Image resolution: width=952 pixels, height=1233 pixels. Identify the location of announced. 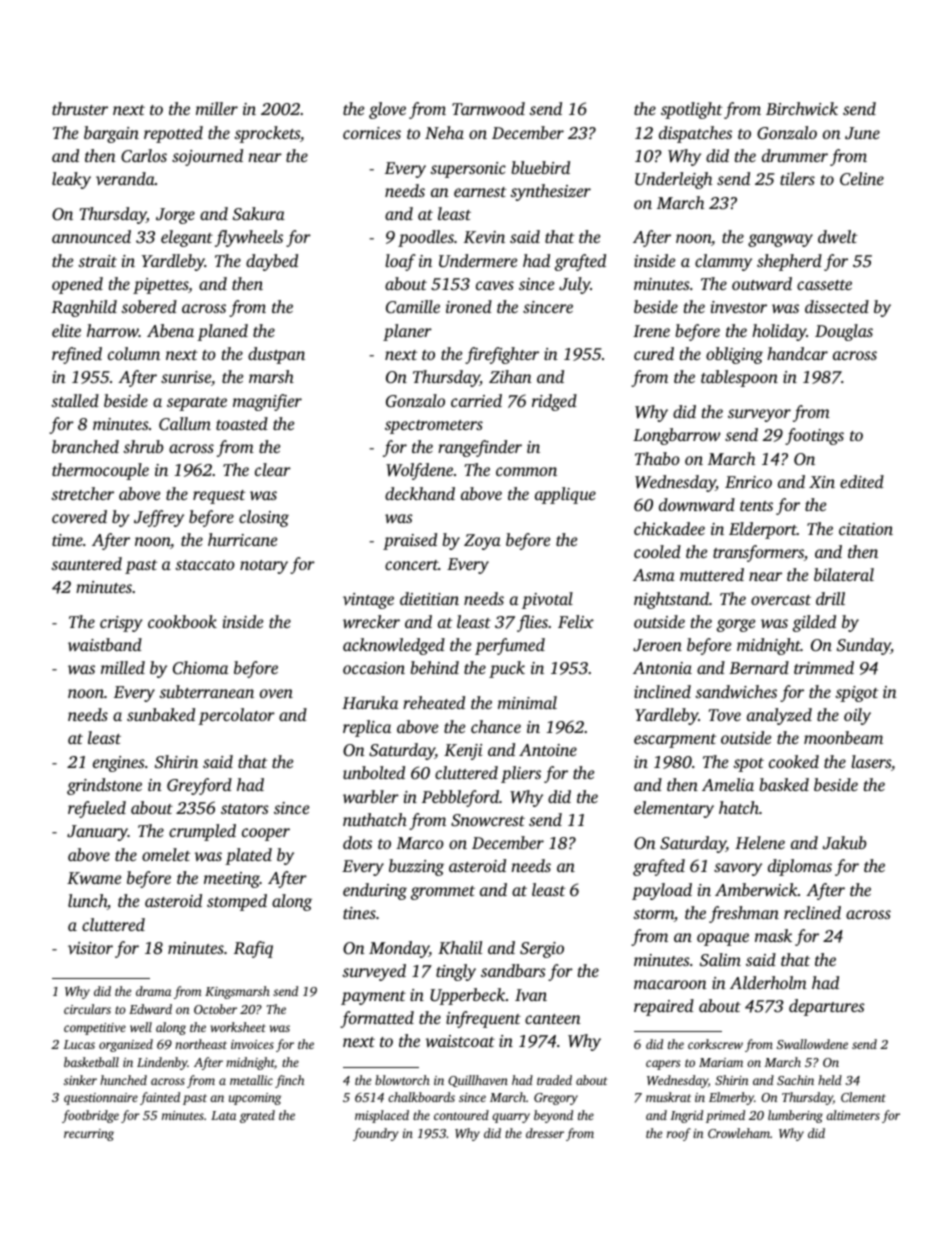
(91, 236).
